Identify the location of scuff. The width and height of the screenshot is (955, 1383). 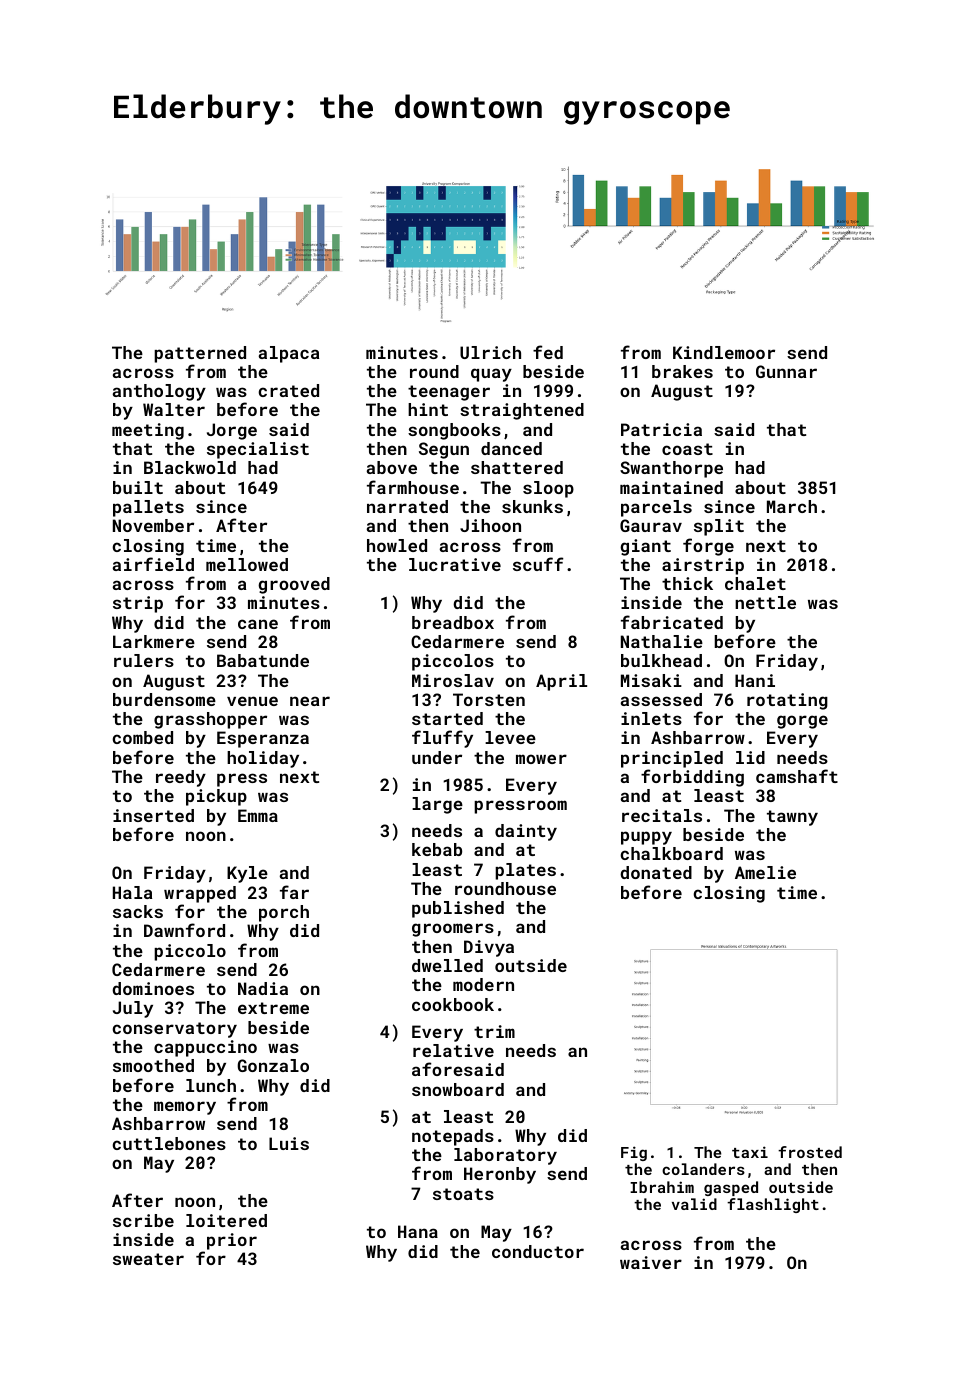
(538, 564).
